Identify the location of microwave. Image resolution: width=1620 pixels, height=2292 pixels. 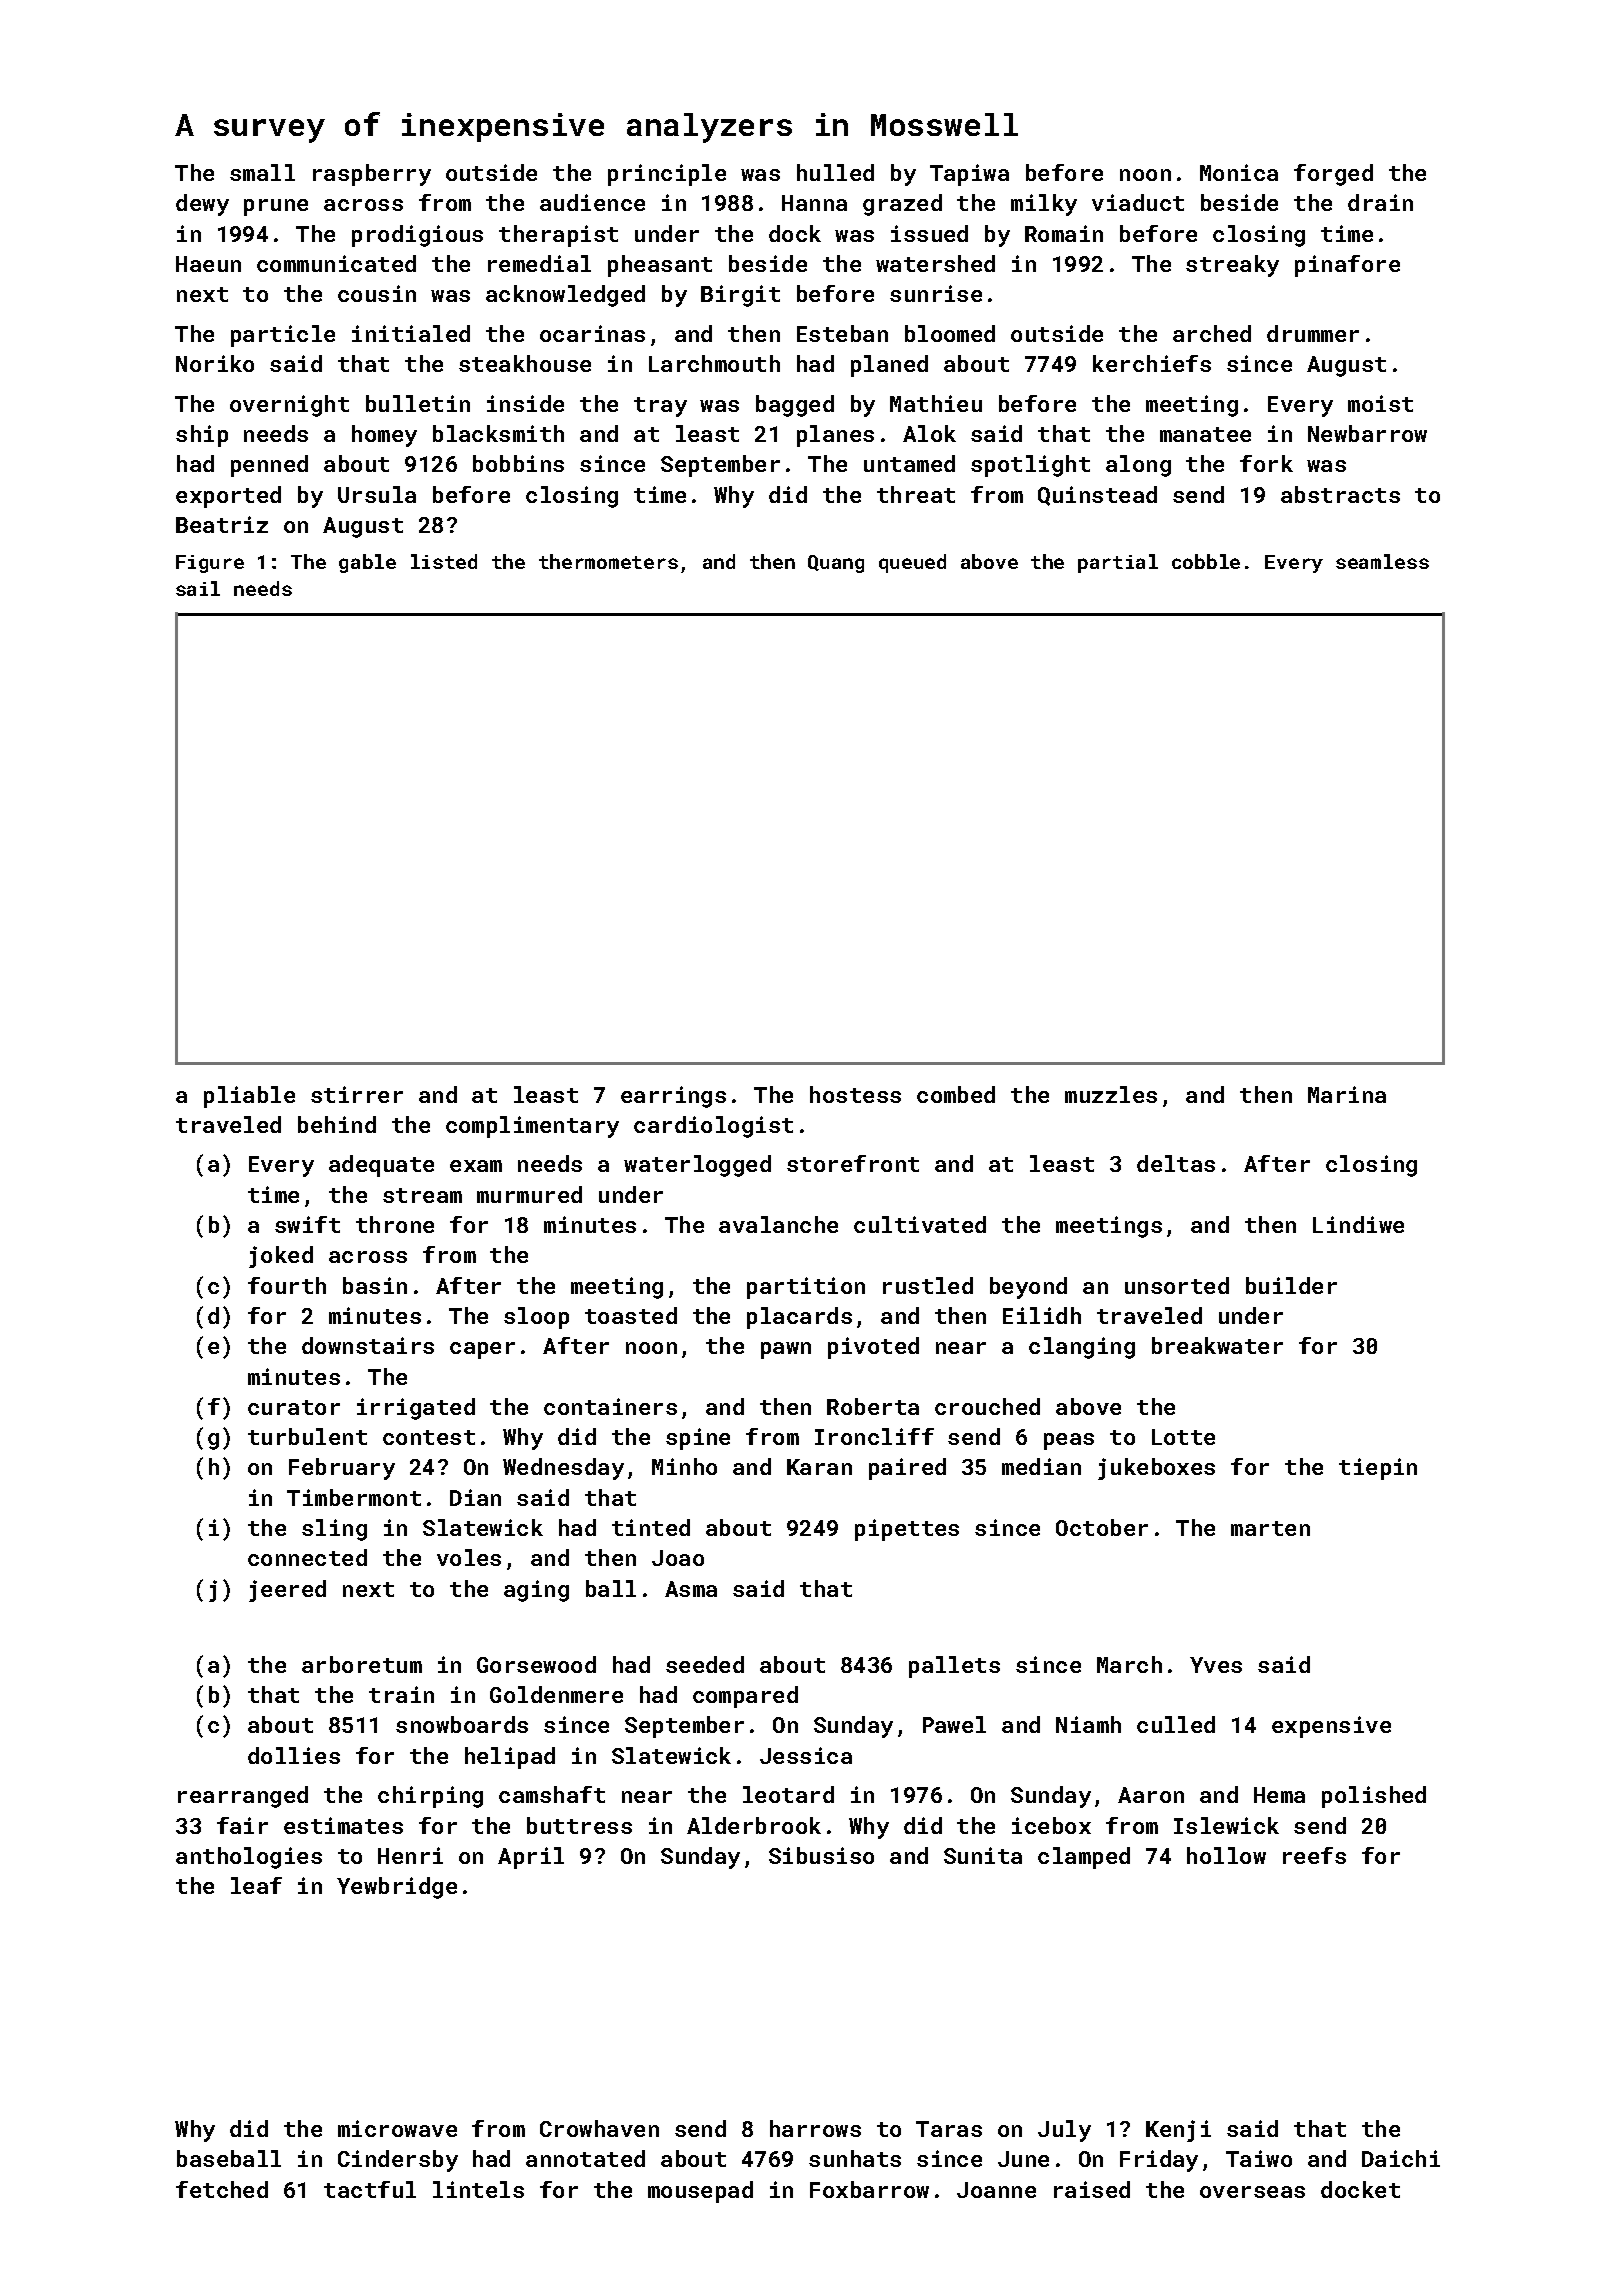
(397, 2128).
